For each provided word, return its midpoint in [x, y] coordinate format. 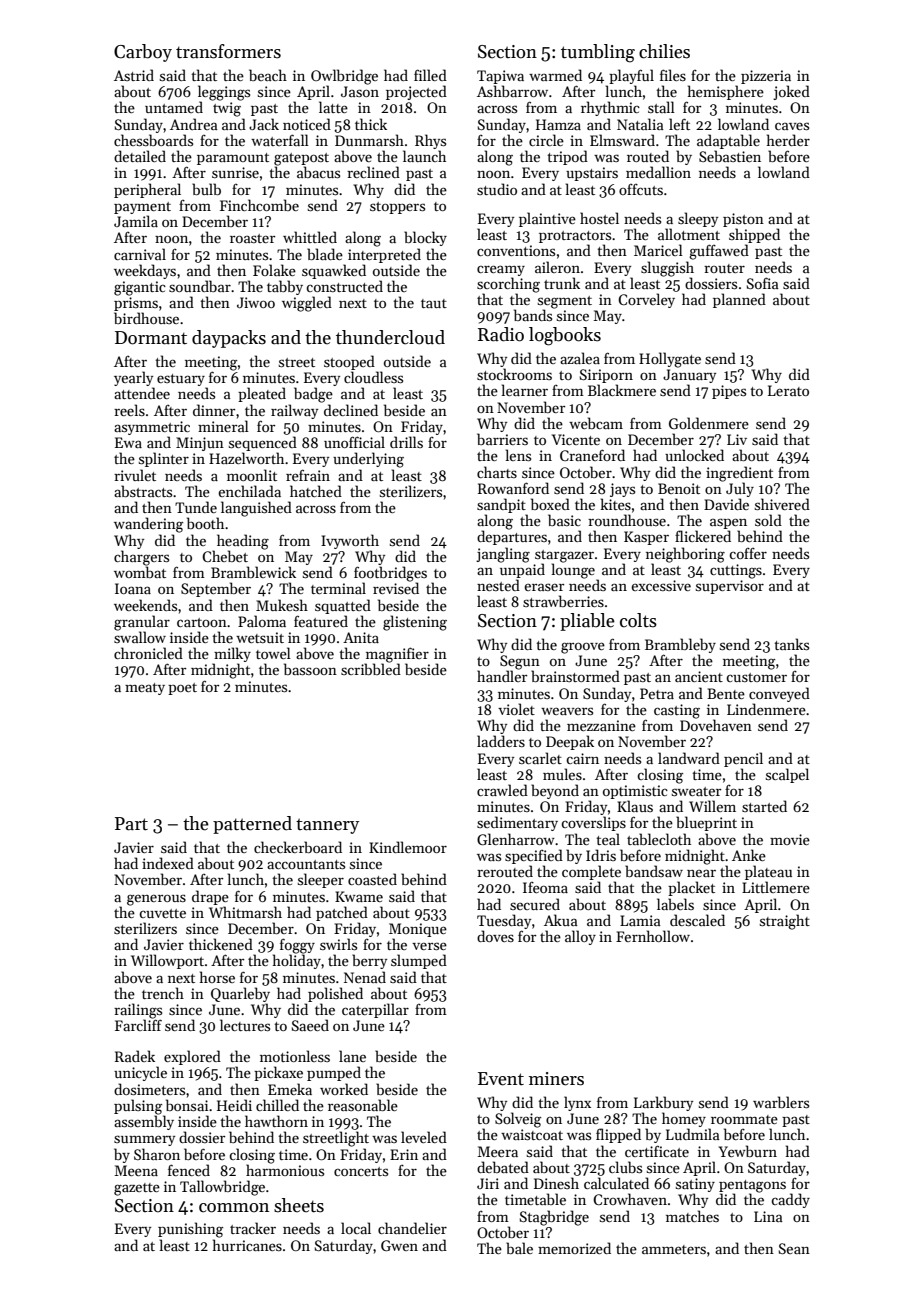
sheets [299, 1205]
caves [792, 126]
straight [785, 922]
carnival [140, 254]
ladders [501, 741]
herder [788, 140]
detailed [140, 156]
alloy [580, 937]
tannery [327, 826]
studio [497, 189]
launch [424, 156]
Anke [749, 855]
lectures [245, 1025]
